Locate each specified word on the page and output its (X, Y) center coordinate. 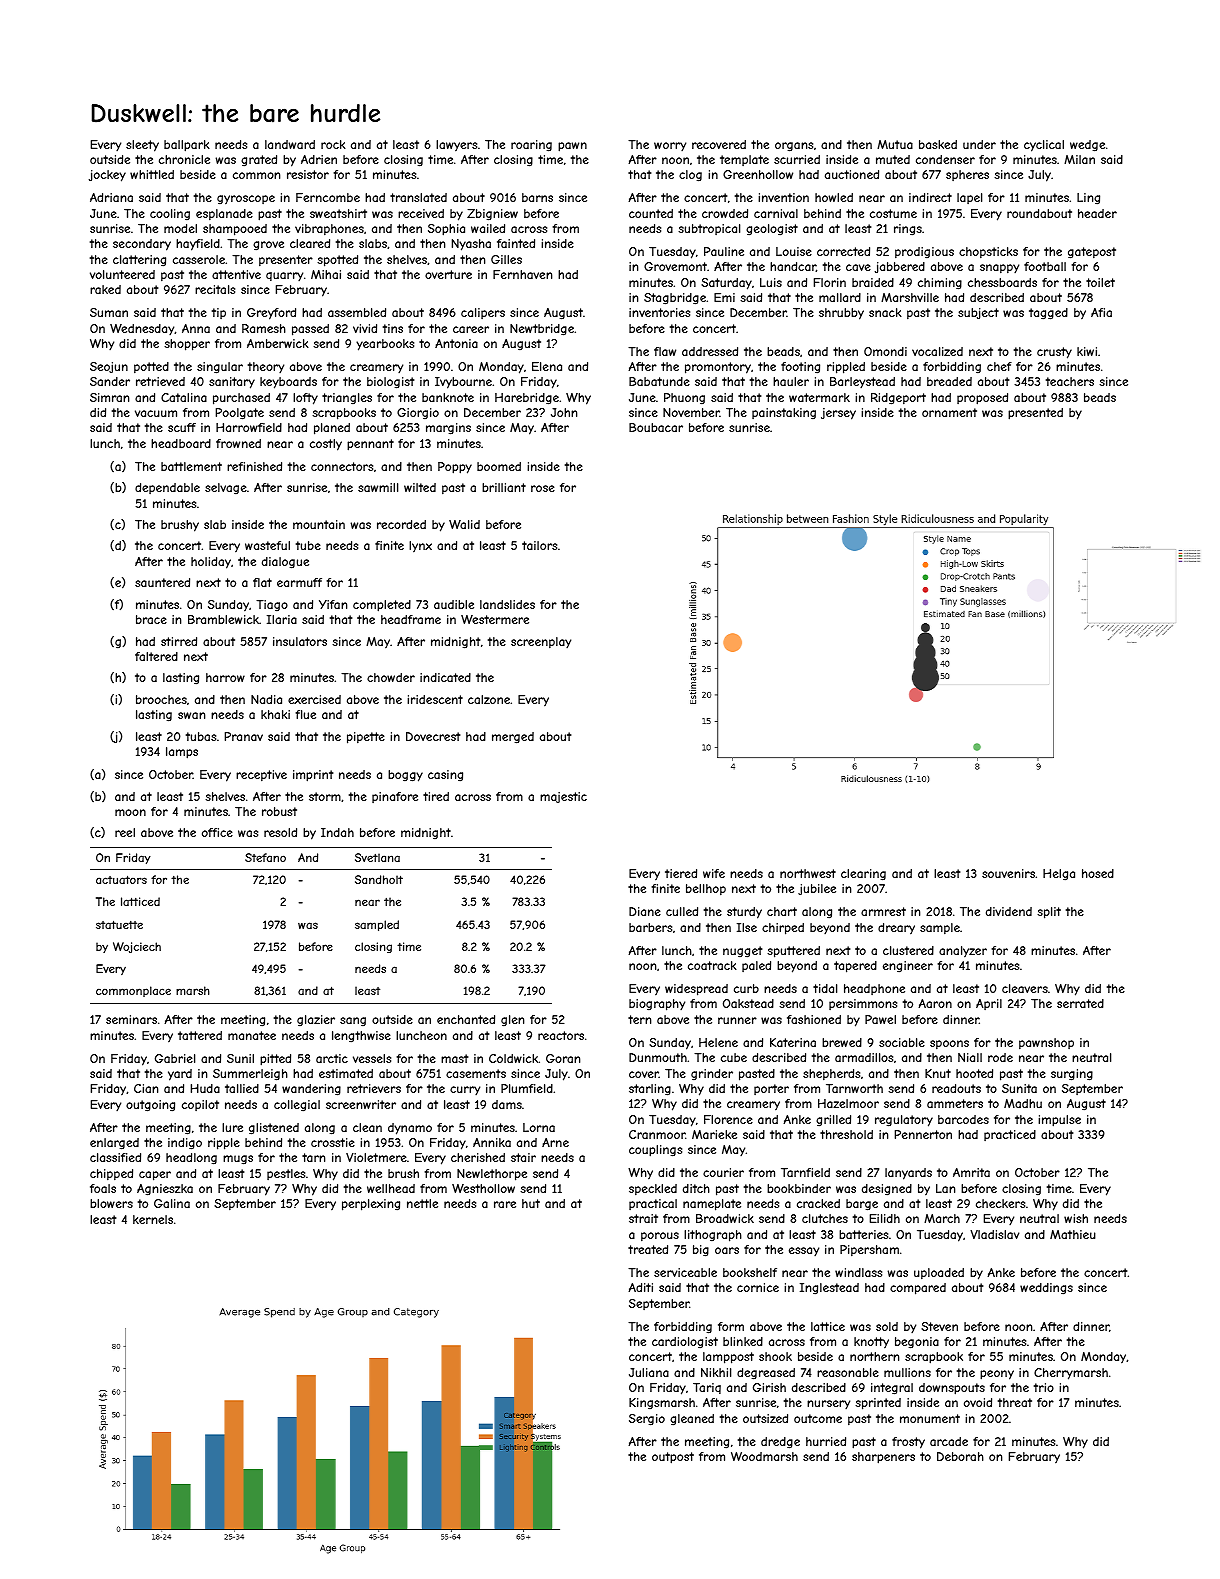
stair (523, 1157)
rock (333, 144)
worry (670, 147)
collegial (297, 1106)
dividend (1009, 911)
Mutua (895, 144)
